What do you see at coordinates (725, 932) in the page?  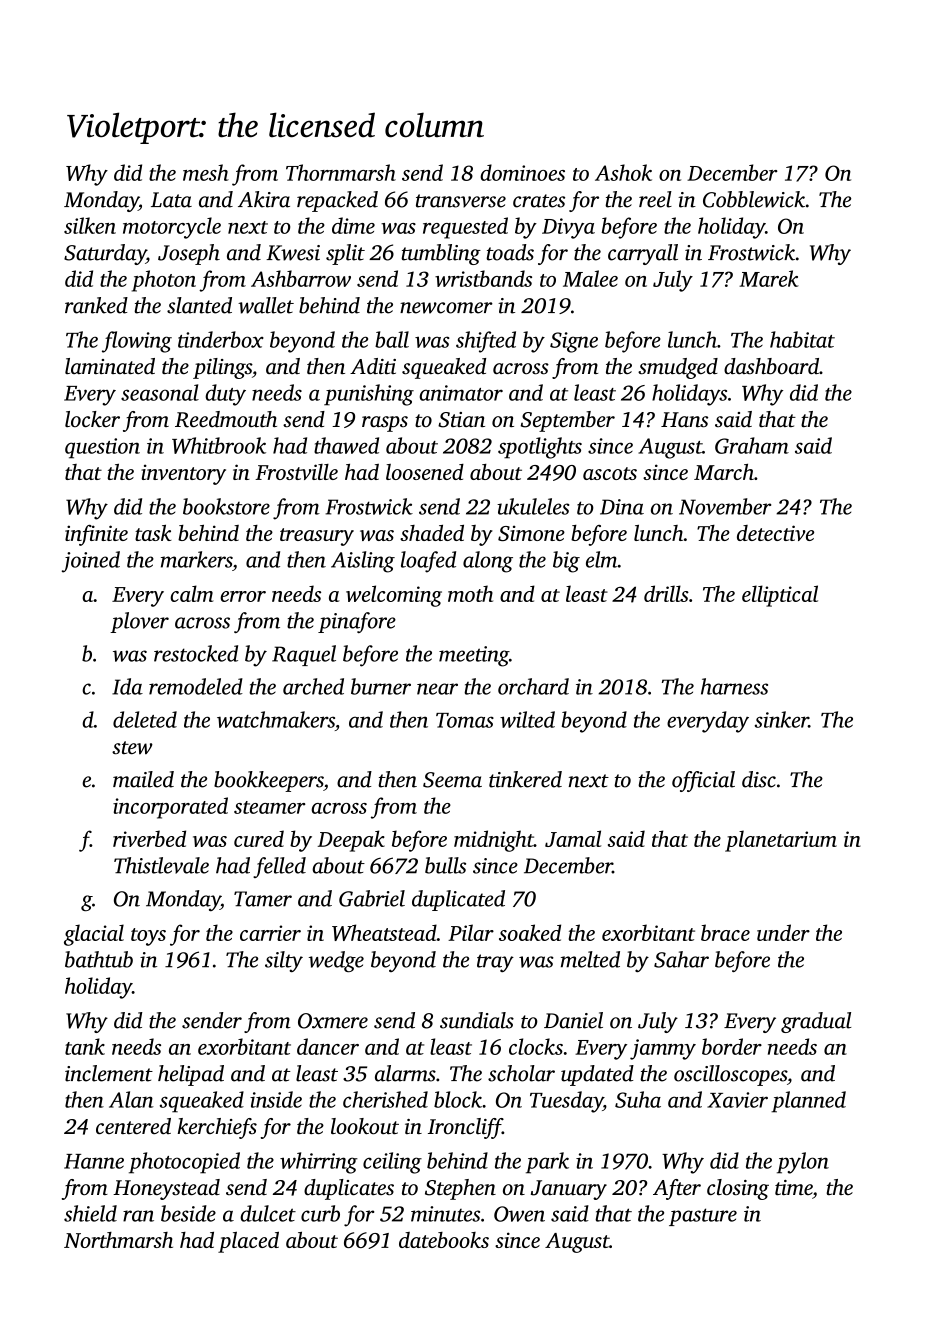 I see `brace` at bounding box center [725, 932].
